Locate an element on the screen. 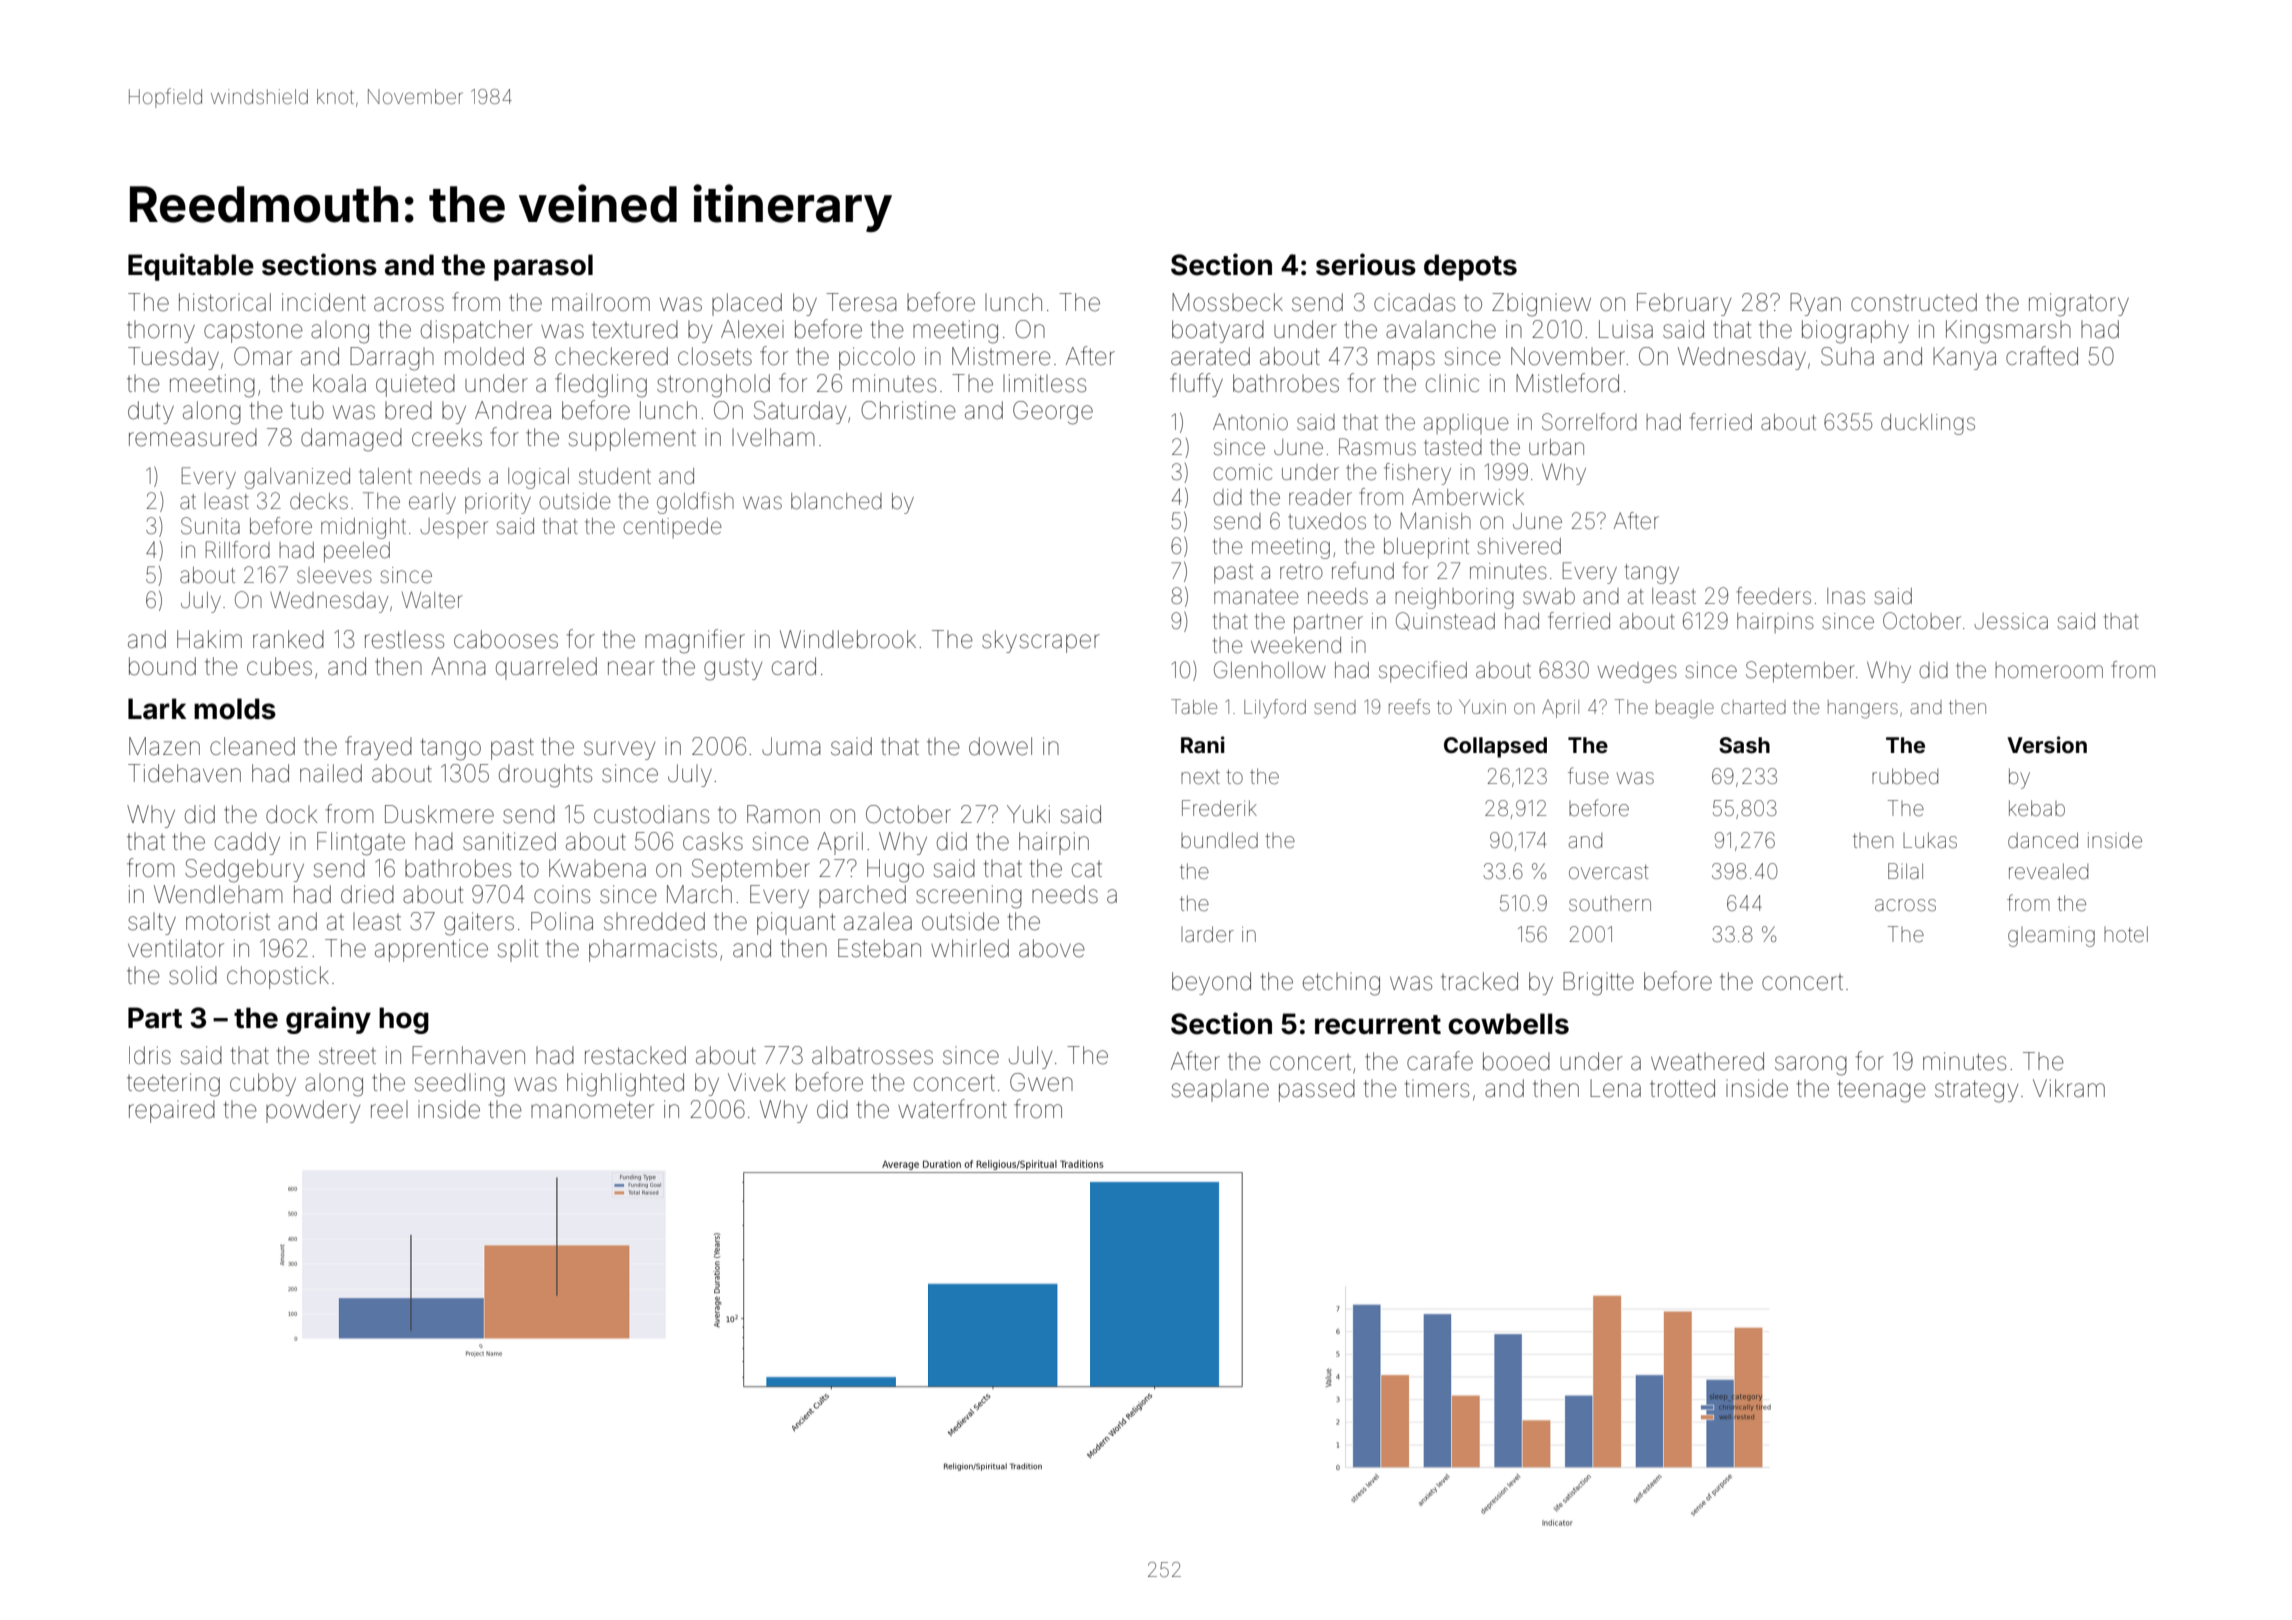 The height and width of the screenshot is (1620, 2292). gleaming is located at coordinates (2051, 937).
